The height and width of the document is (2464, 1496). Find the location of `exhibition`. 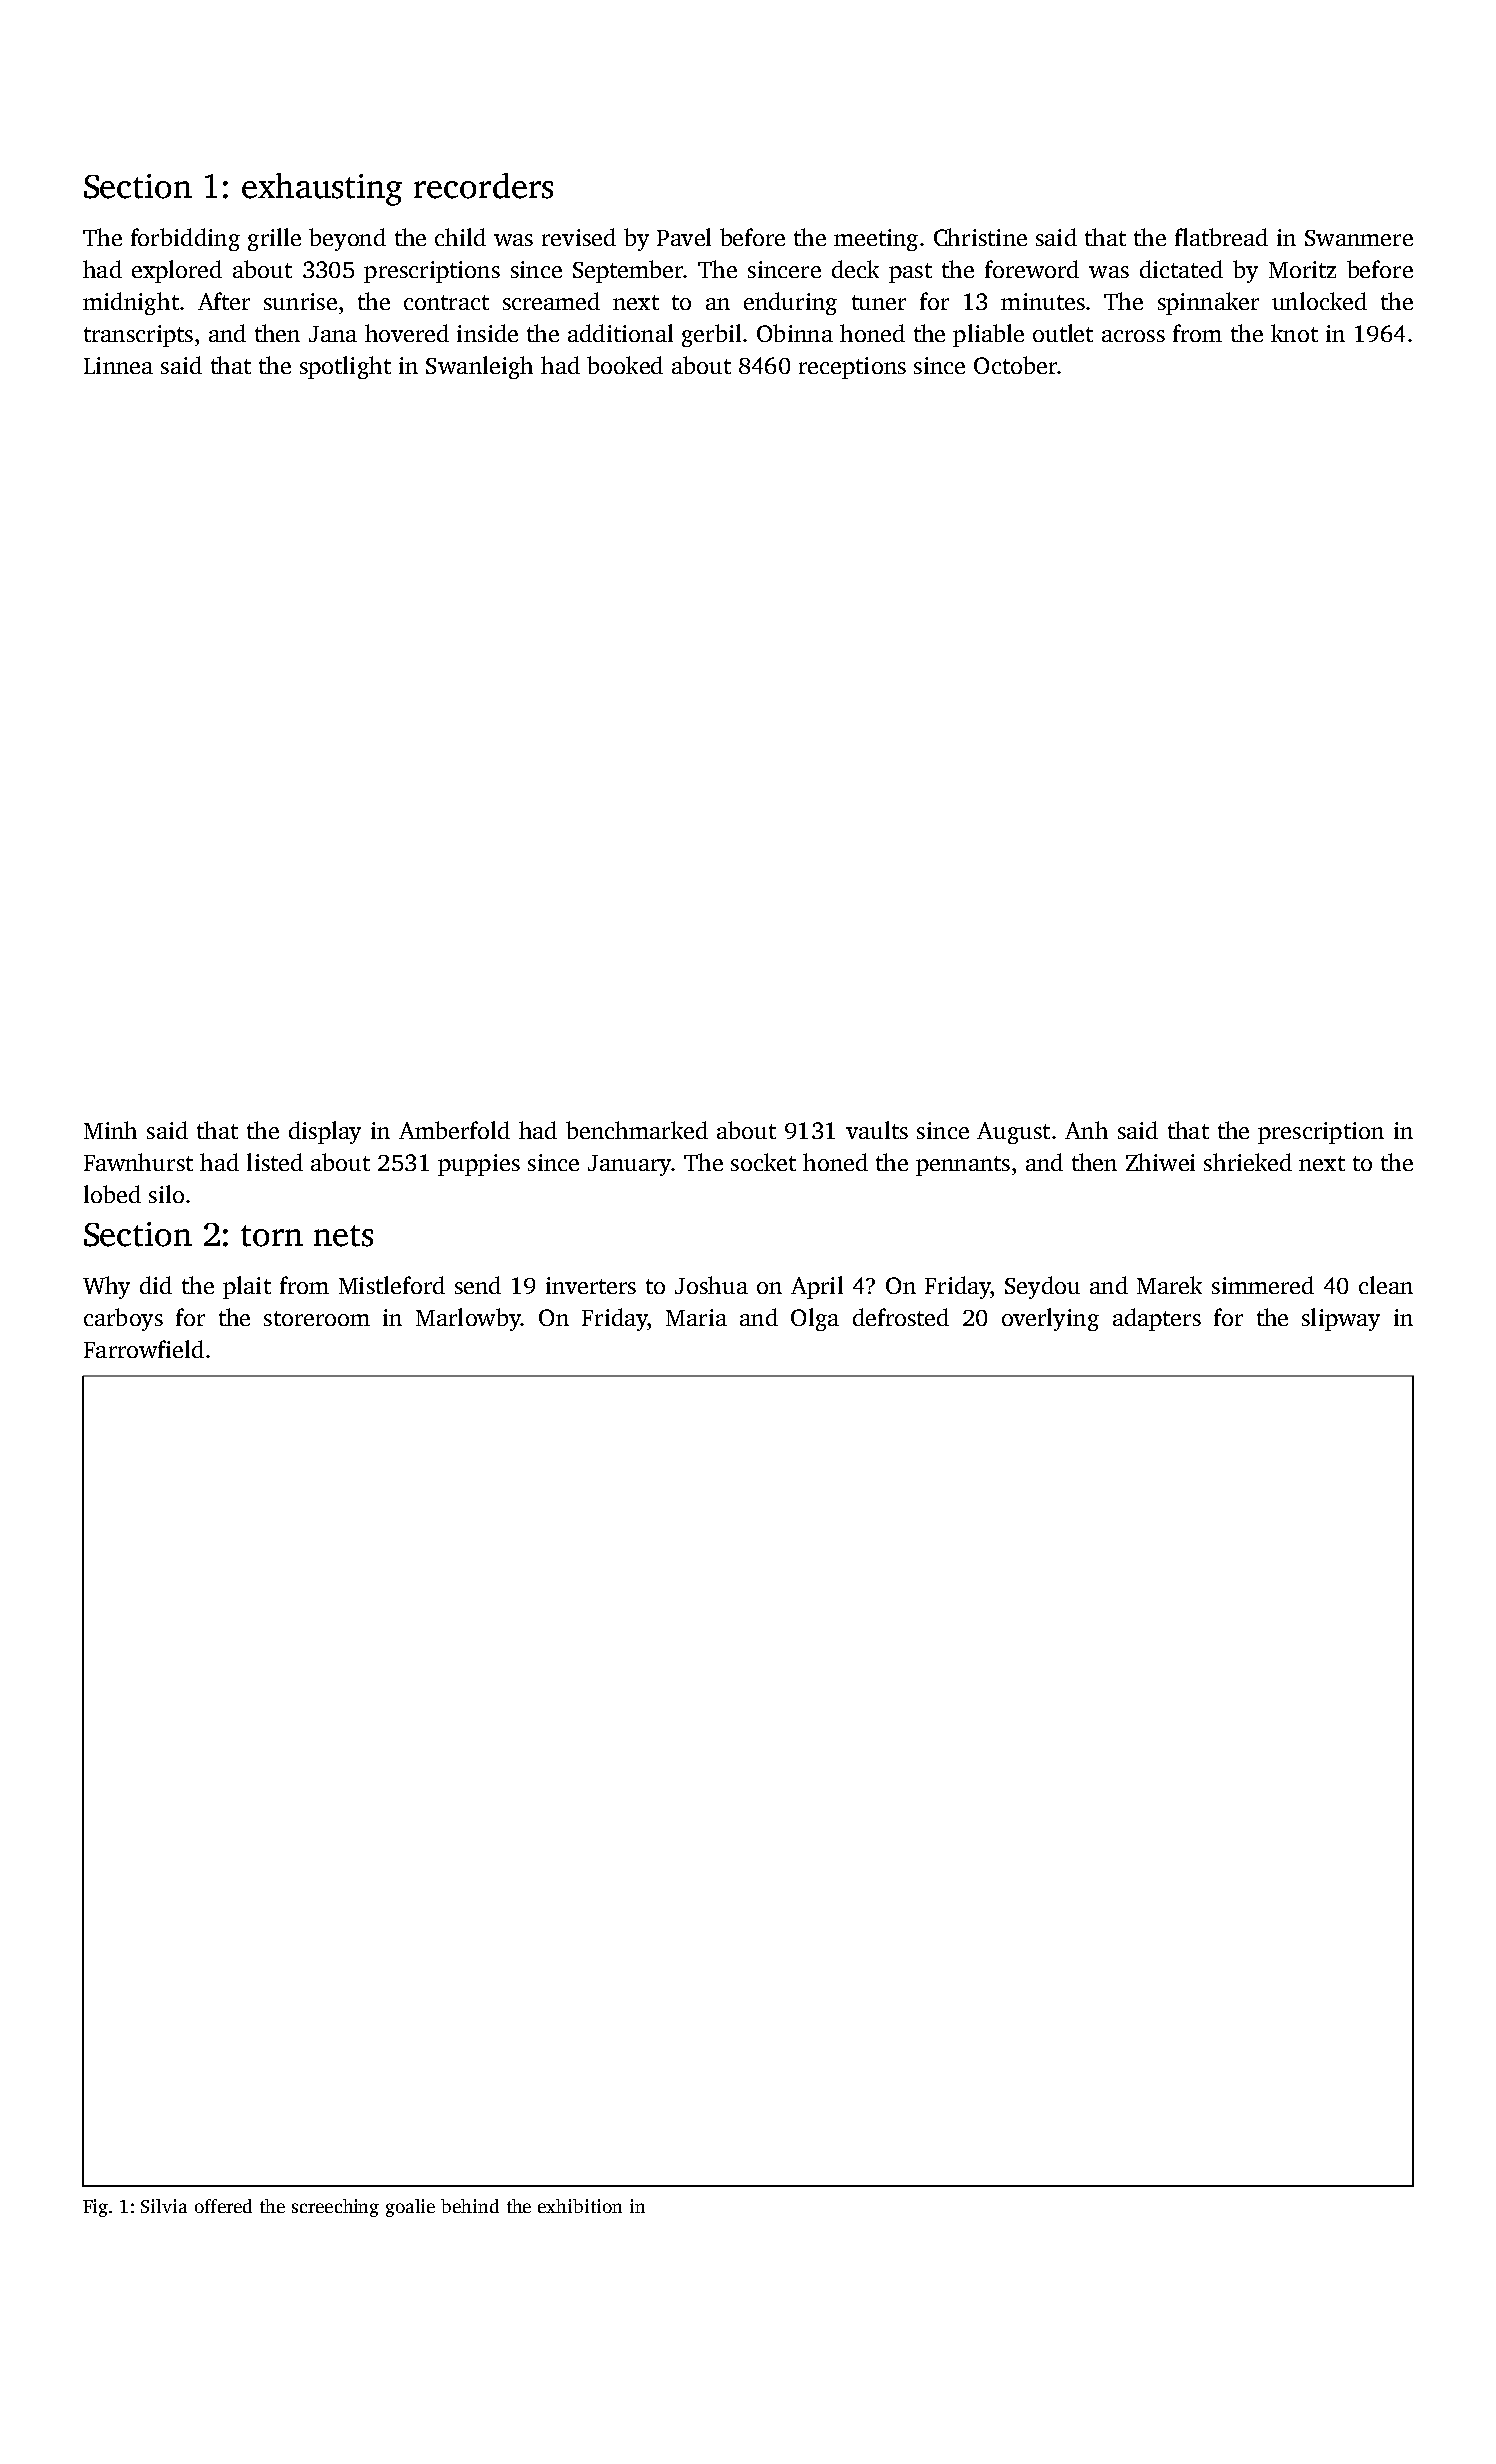

exhibition is located at coordinates (580, 2206).
